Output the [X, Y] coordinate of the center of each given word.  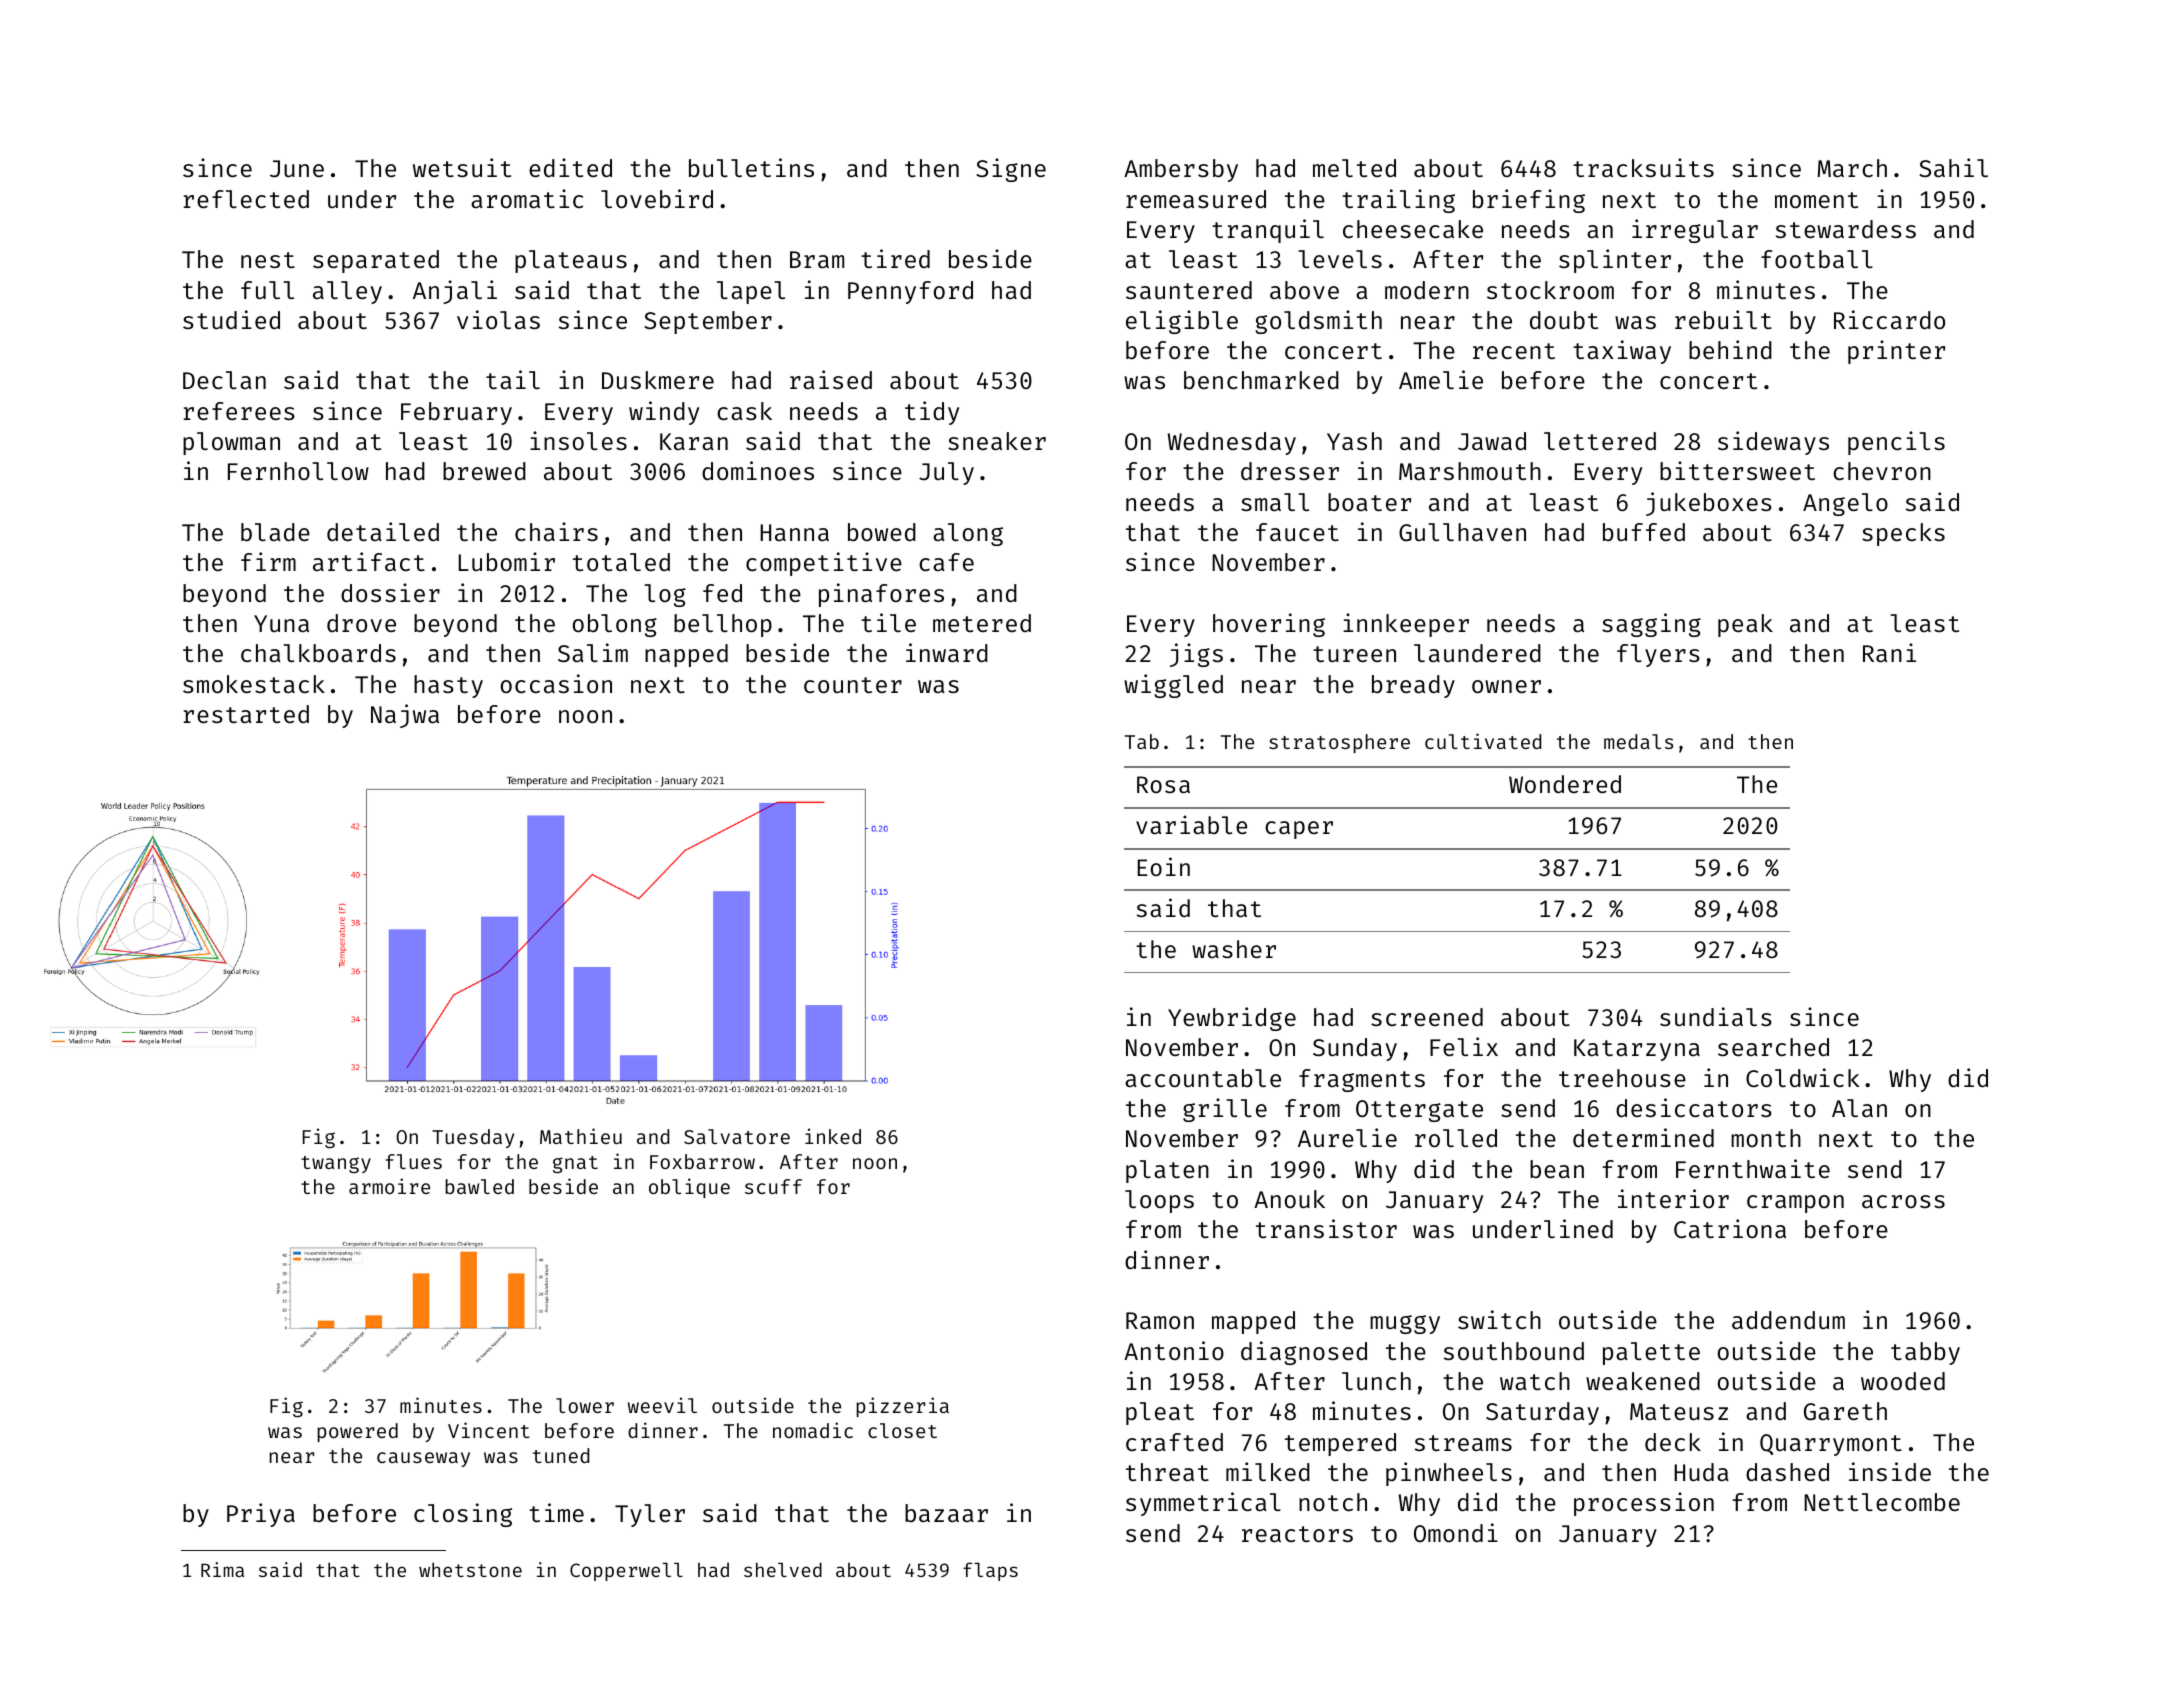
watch [1535, 1381]
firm [268, 561]
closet [902, 1430]
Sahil [1953, 167]
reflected [246, 199]
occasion [556, 683]
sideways [1773, 443]
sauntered [1189, 290]
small [1275, 502]
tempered [1340, 1444]
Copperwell [626, 1572]
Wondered [1565, 784]
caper [1299, 830]
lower [585, 1405]
